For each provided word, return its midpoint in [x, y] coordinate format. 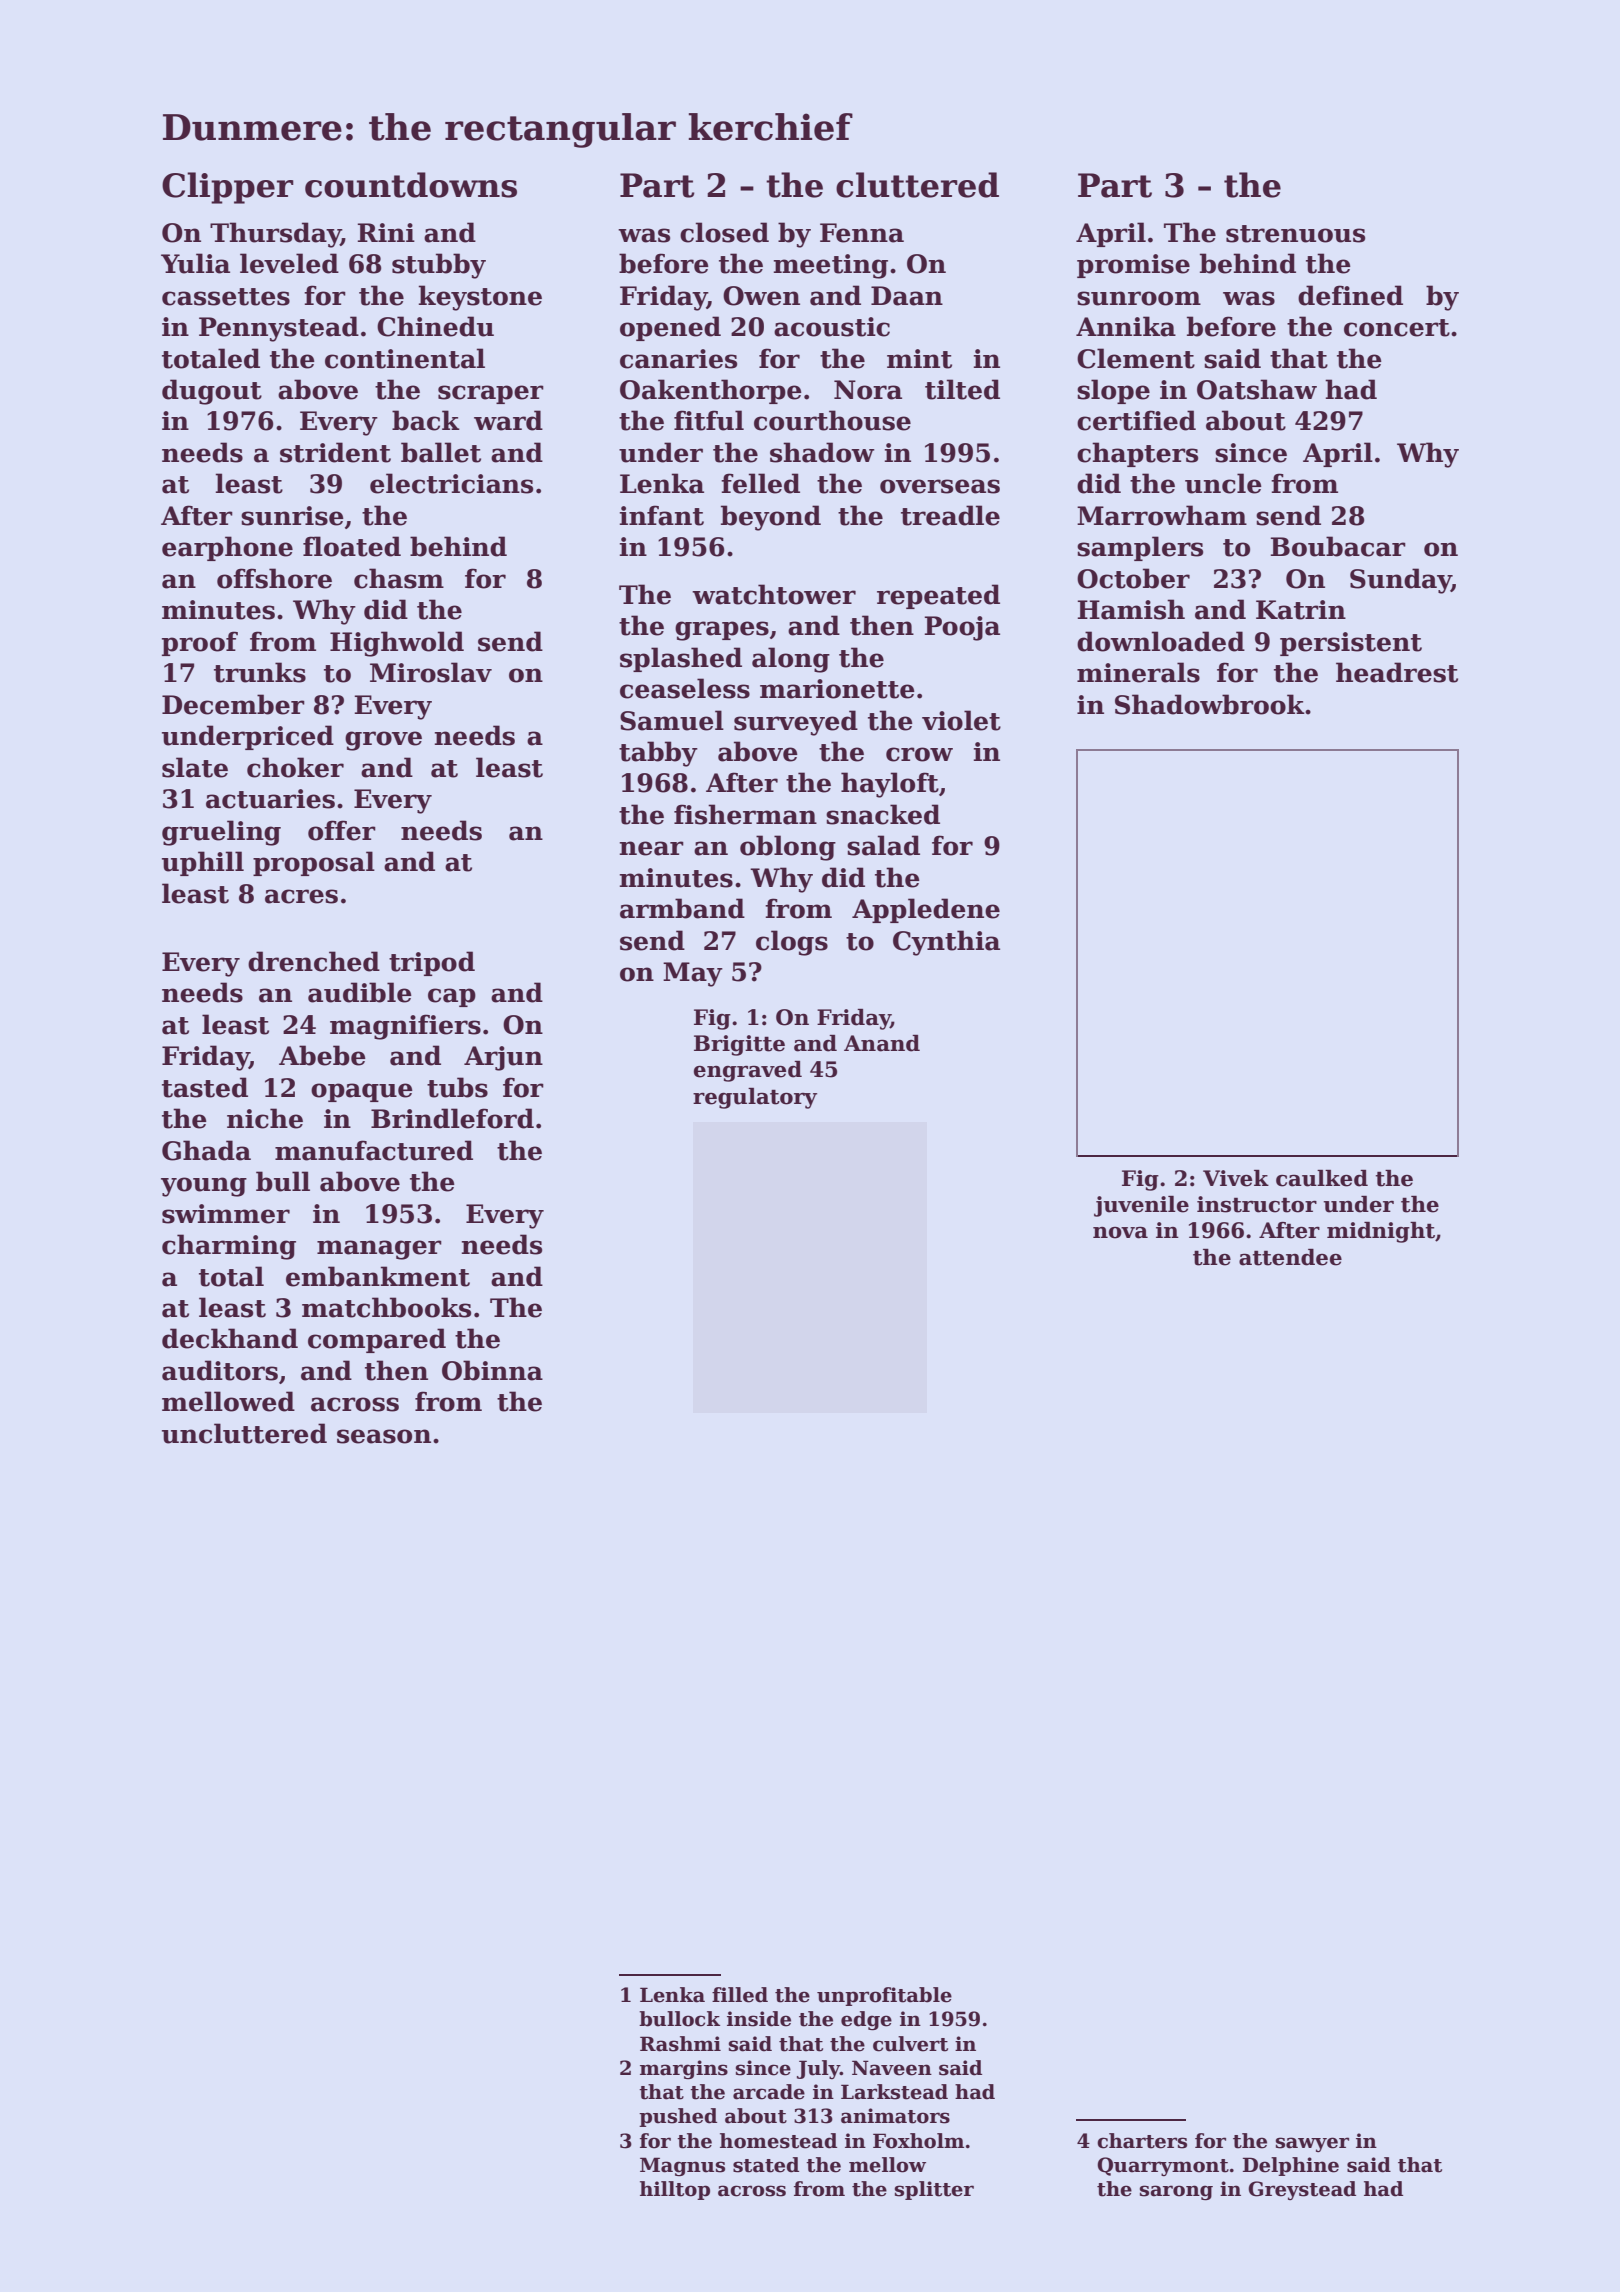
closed [724, 232]
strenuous [1295, 234]
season [384, 1436]
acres [301, 896]
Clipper [228, 188]
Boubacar [1338, 546]
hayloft [890, 785]
